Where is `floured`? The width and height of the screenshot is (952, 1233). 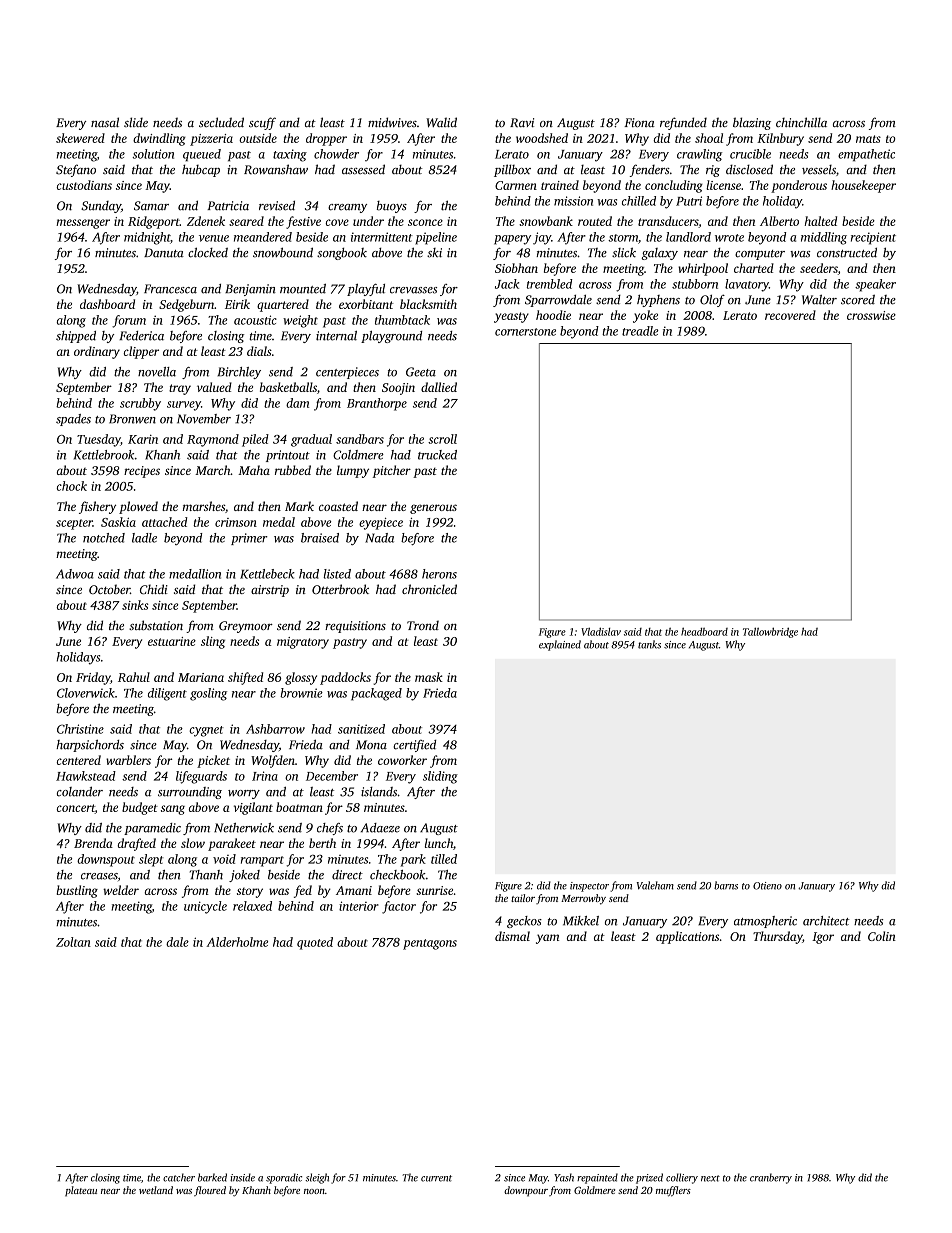 floured is located at coordinates (210, 1191).
